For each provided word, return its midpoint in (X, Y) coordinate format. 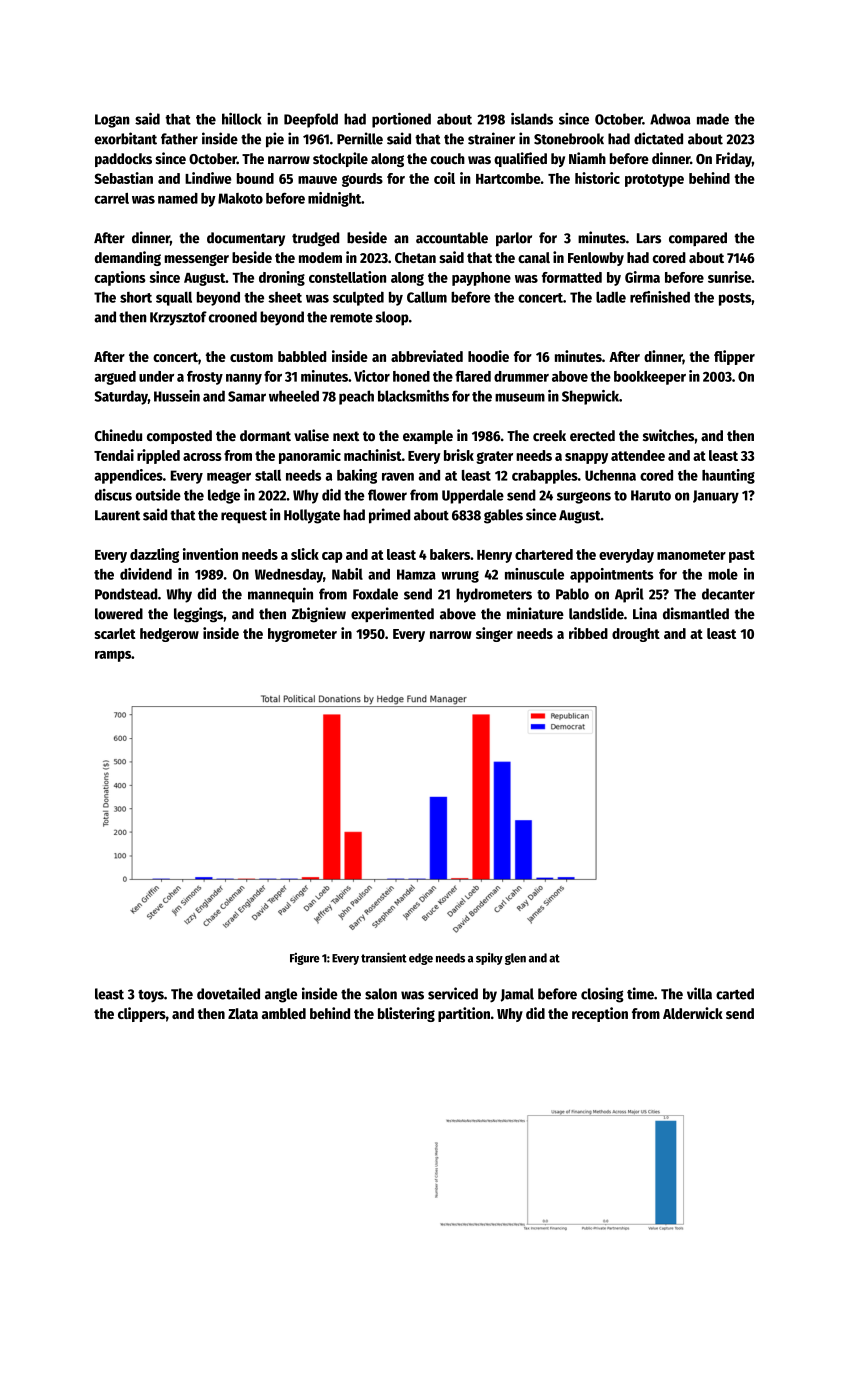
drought (636, 635)
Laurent (117, 515)
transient (384, 957)
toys (151, 996)
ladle (611, 297)
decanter (728, 594)
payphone (481, 279)
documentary (246, 239)
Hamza (416, 574)
